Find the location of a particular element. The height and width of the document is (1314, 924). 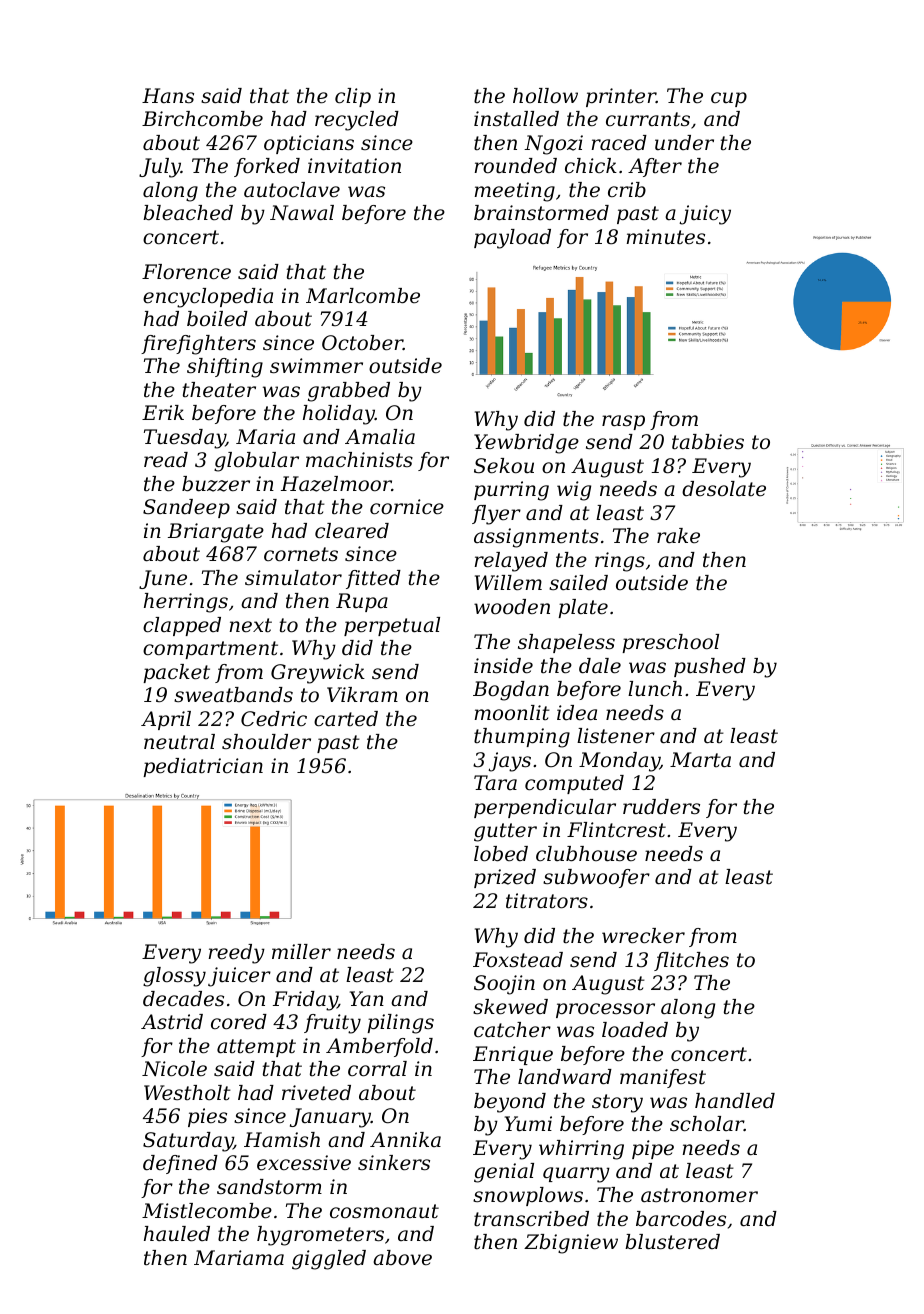

compartment is located at coordinates (210, 650).
